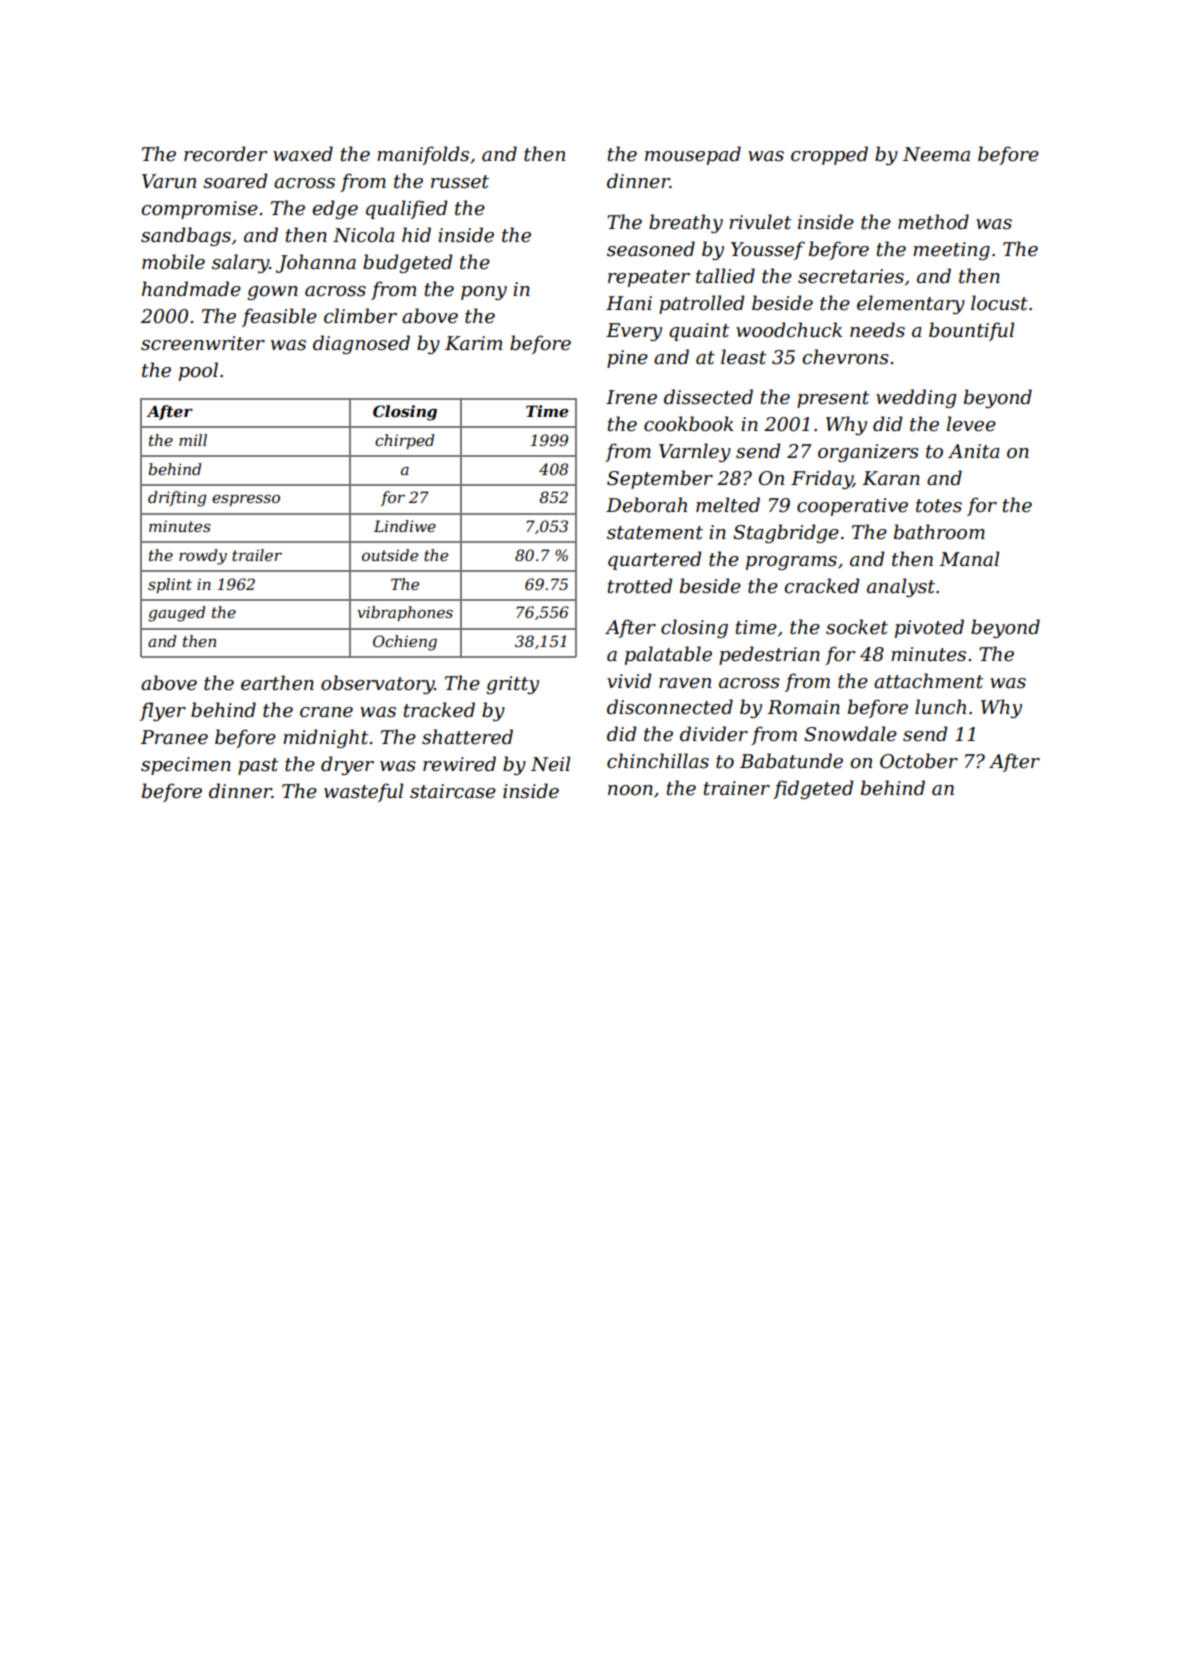  Describe the element at coordinates (829, 155) in the image. I see `cropped` at that location.
